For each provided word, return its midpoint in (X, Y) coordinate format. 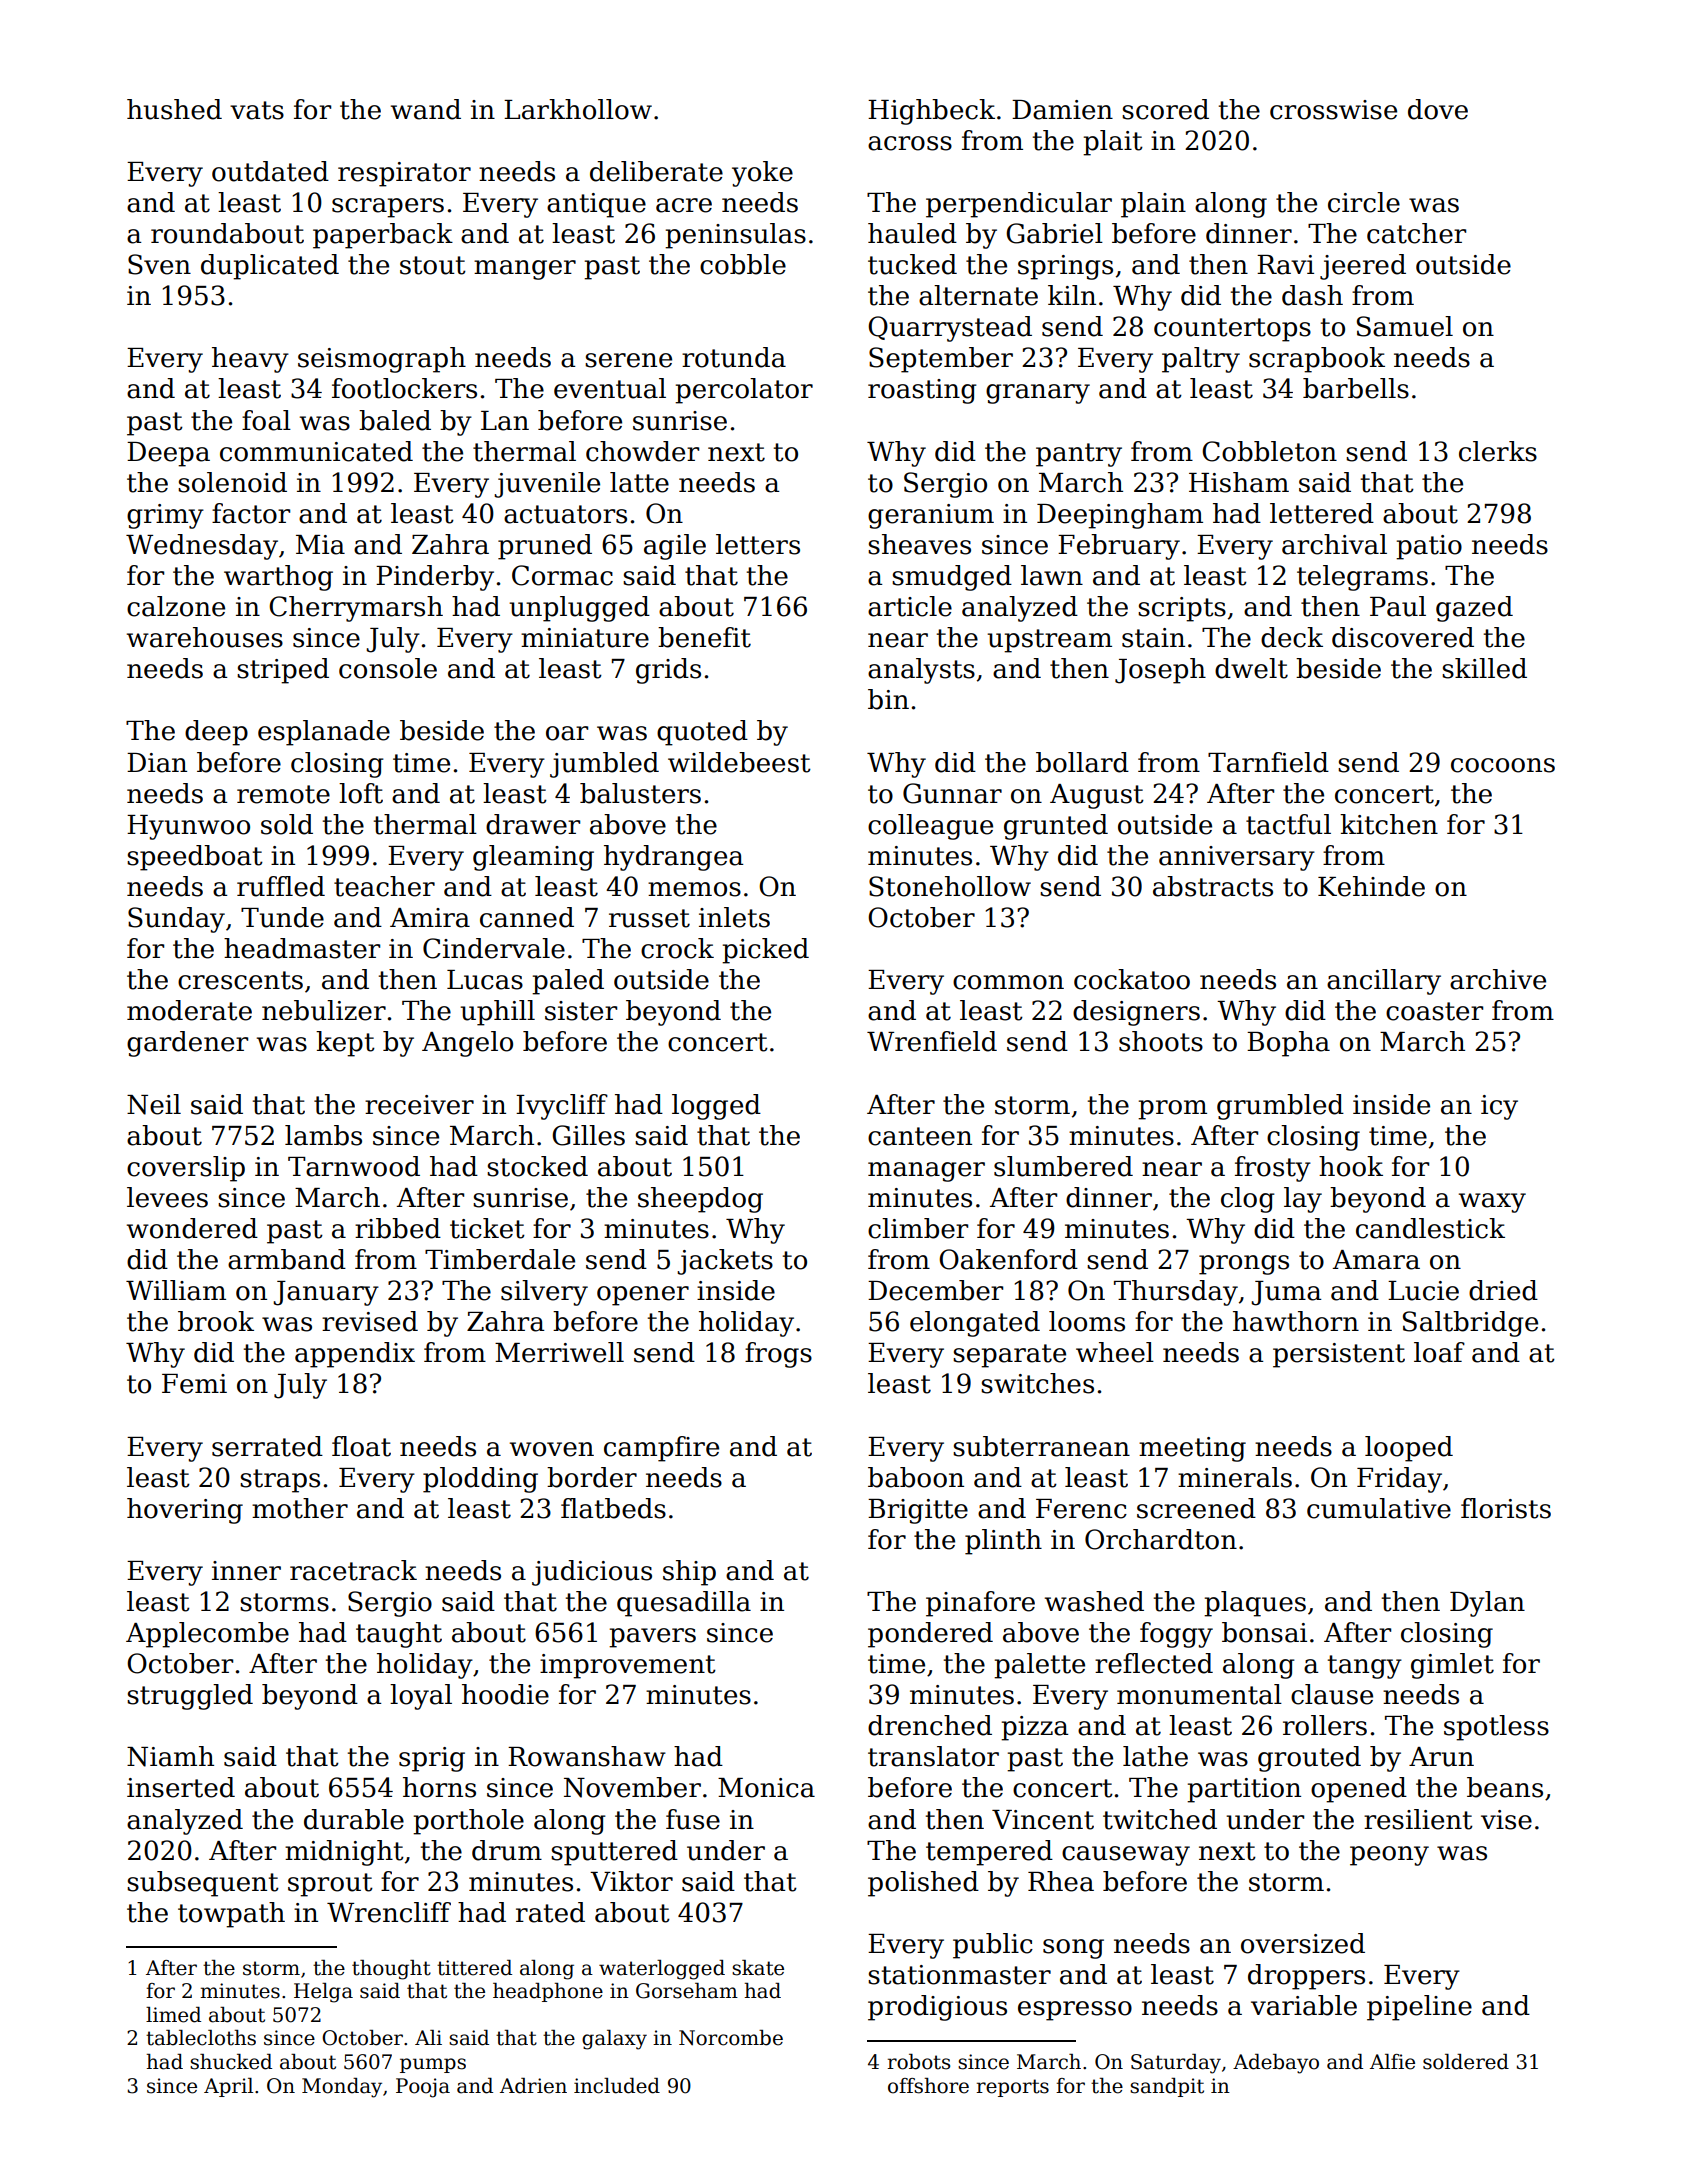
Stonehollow (950, 886)
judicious (592, 1573)
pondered (930, 1635)
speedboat (195, 858)
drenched (930, 1725)
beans (1505, 1787)
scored (1165, 109)
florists (1506, 1508)
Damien (1062, 110)
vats (257, 110)
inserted (181, 1787)
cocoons (1503, 765)
